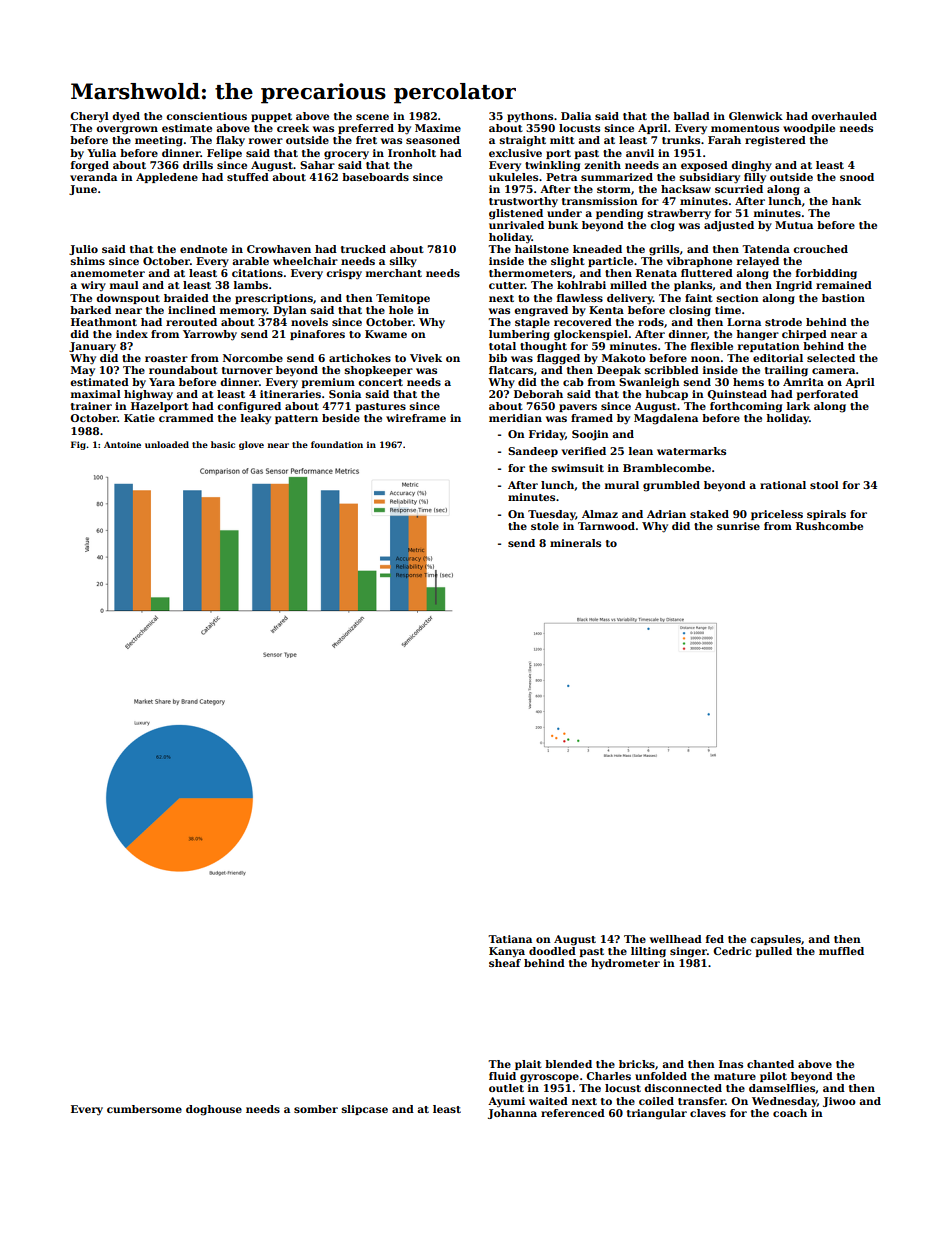  Describe the element at coordinates (515, 418) in the screenshot. I see `meridian` at that location.
